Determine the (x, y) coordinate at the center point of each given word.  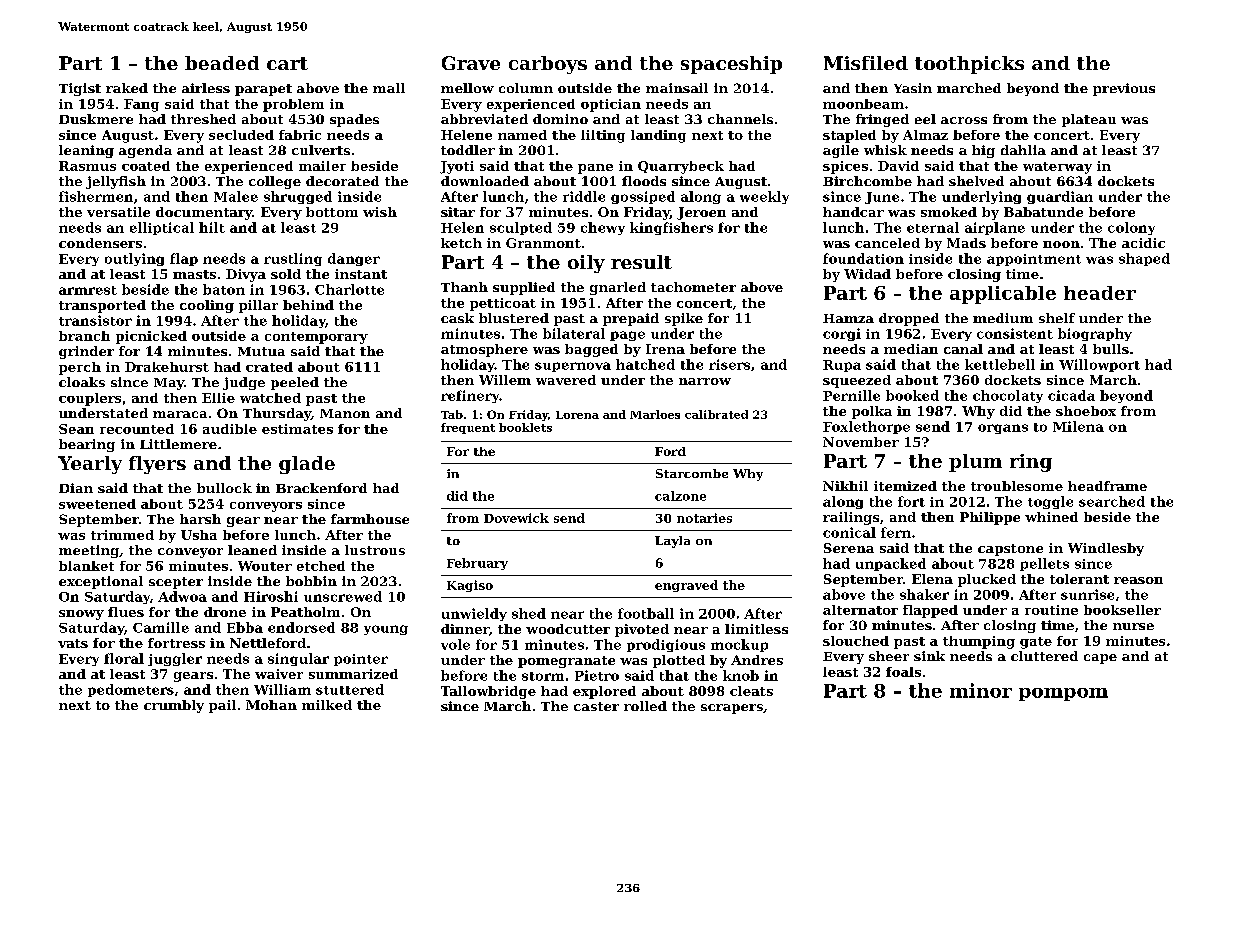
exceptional (101, 582)
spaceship (731, 65)
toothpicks (969, 65)
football (646, 613)
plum (975, 463)
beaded (222, 63)
